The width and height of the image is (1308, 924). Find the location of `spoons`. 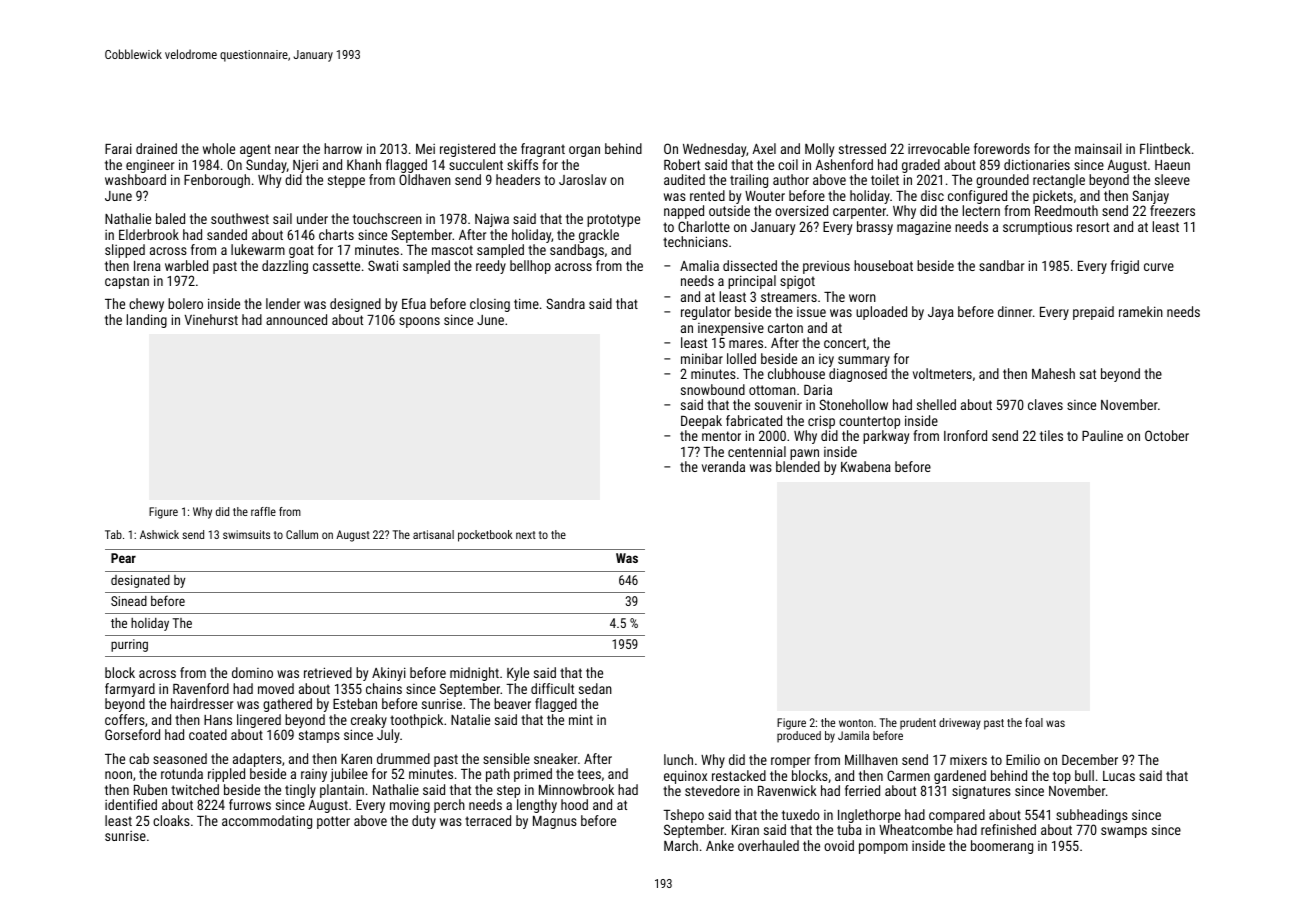

spoons is located at coordinates (419, 322).
